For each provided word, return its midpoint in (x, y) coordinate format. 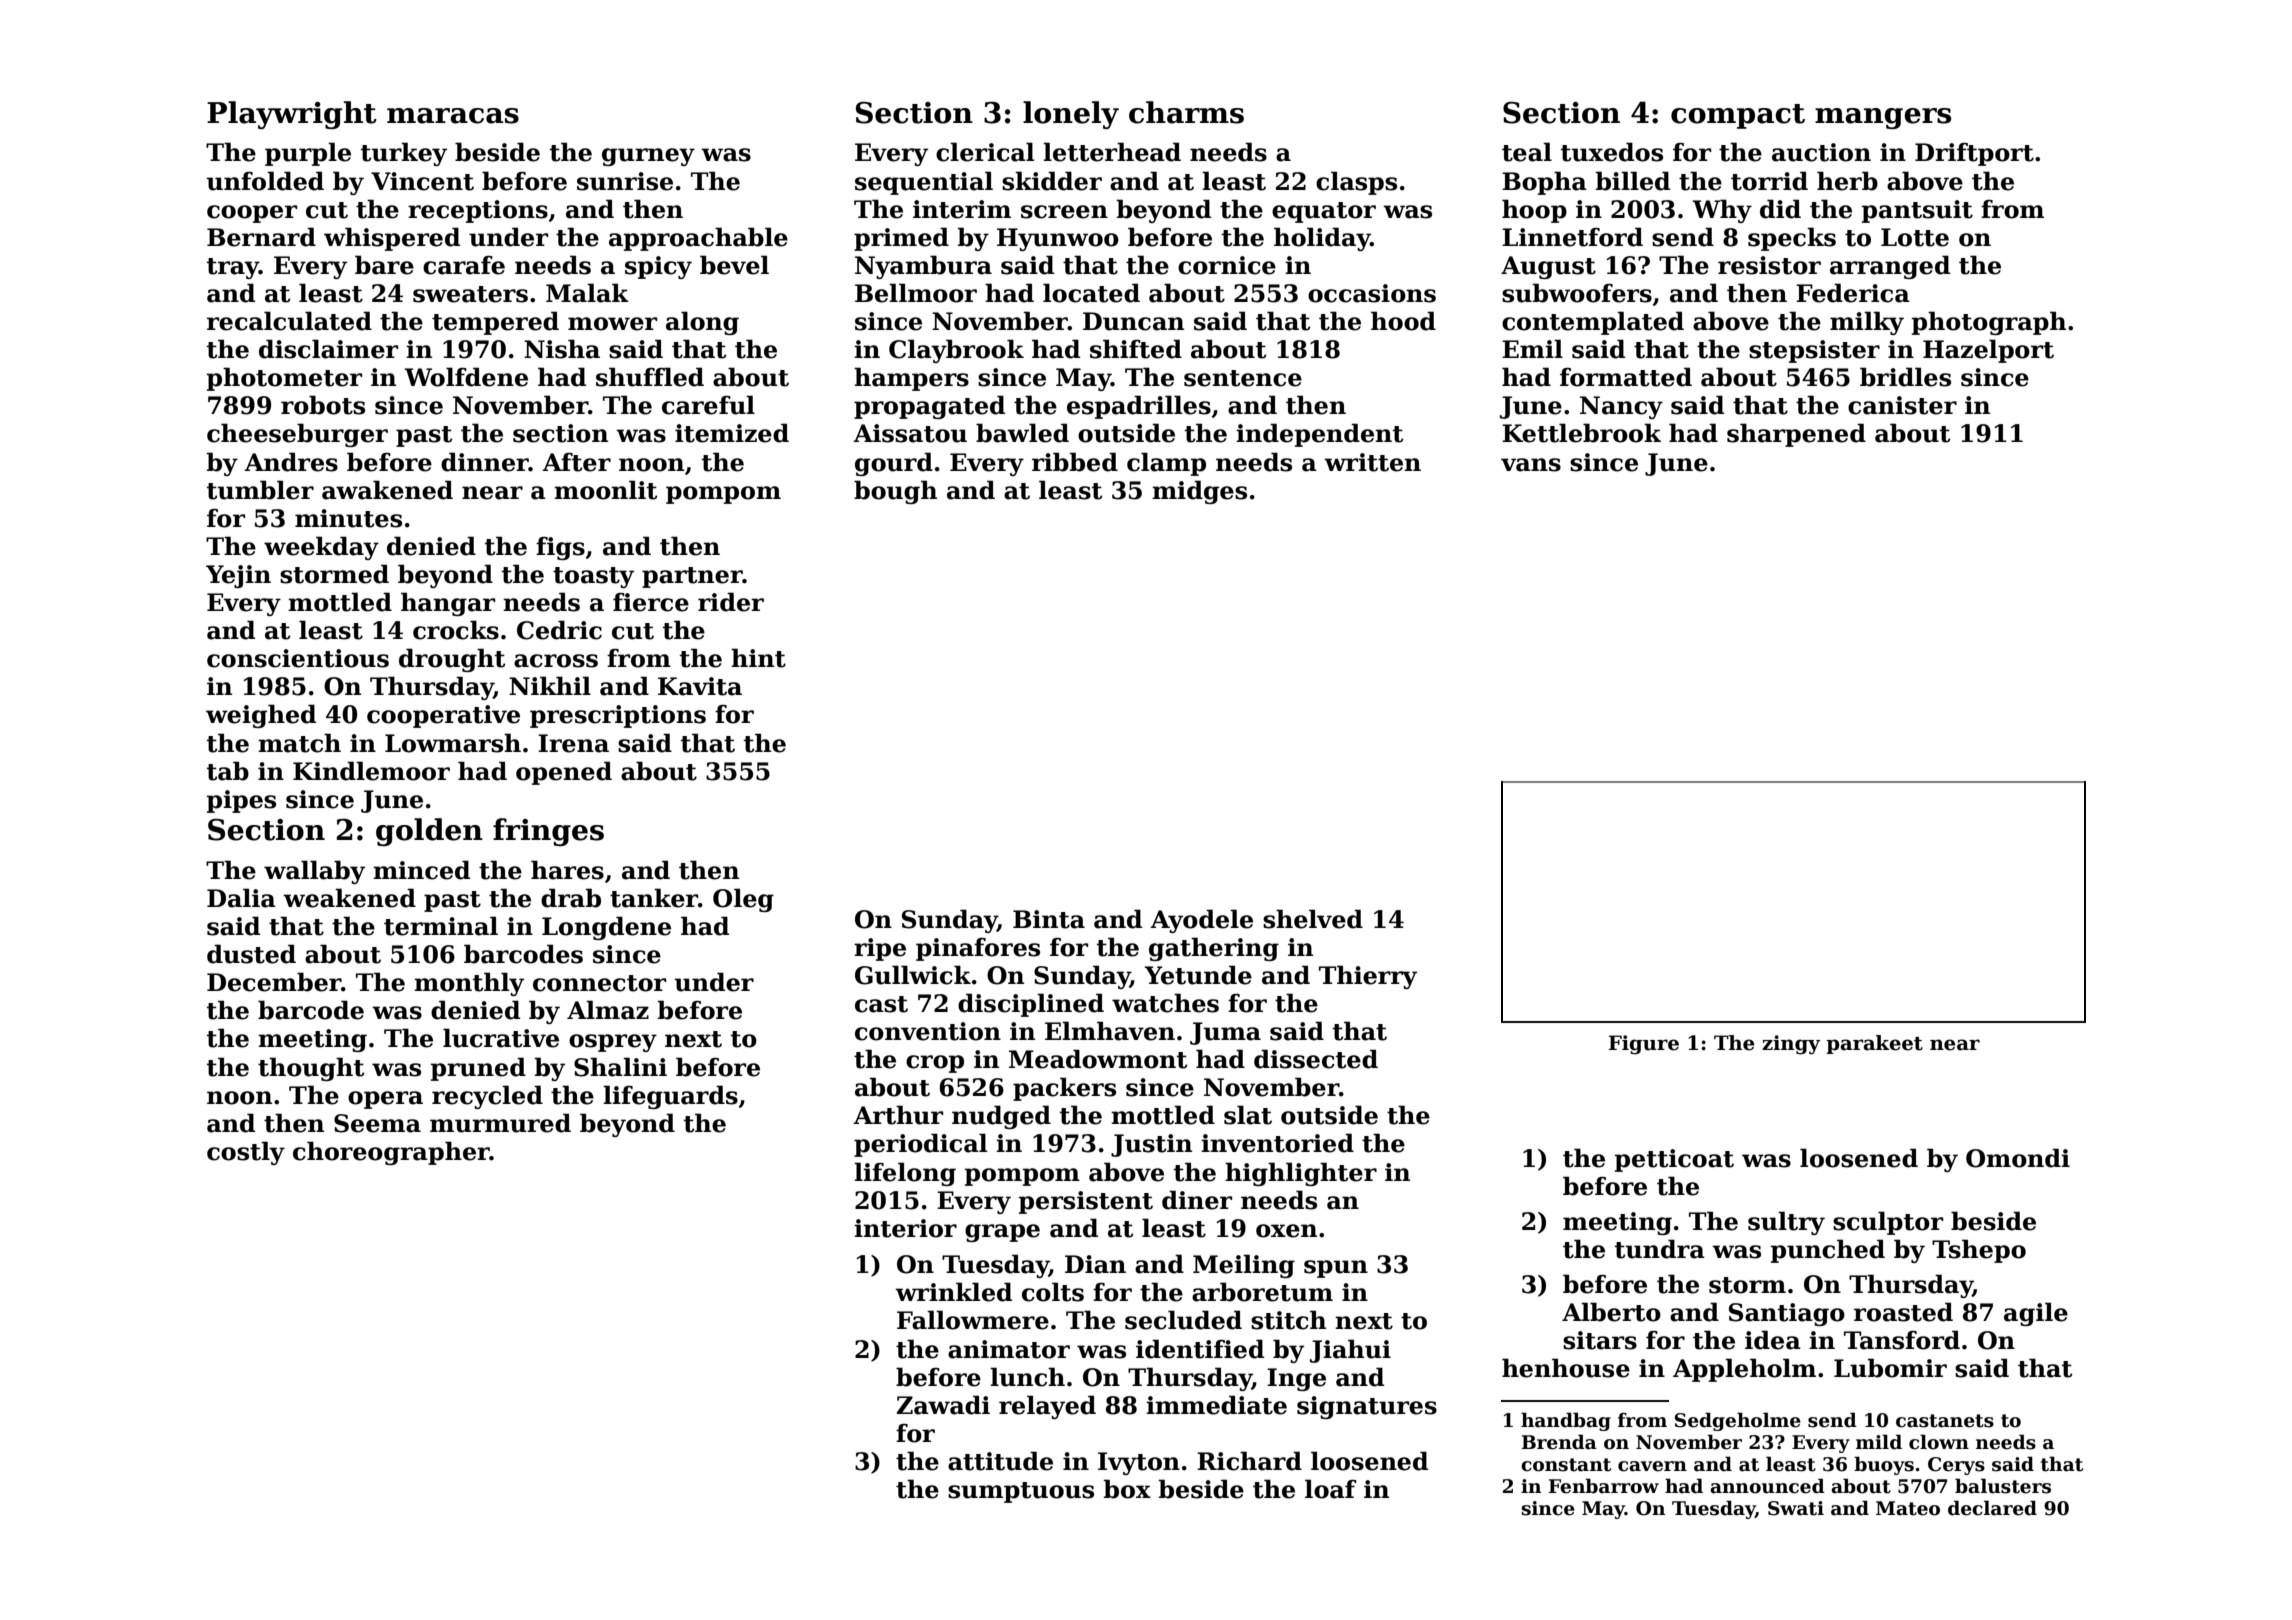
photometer (284, 379)
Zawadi (943, 1405)
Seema (377, 1123)
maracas (453, 116)
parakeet (1874, 1044)
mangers (1883, 118)
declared (1992, 1508)
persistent (1086, 1202)
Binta (1049, 919)
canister (1902, 405)
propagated (929, 407)
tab (228, 771)
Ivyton (1139, 1463)
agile (2036, 1314)
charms (1186, 112)
